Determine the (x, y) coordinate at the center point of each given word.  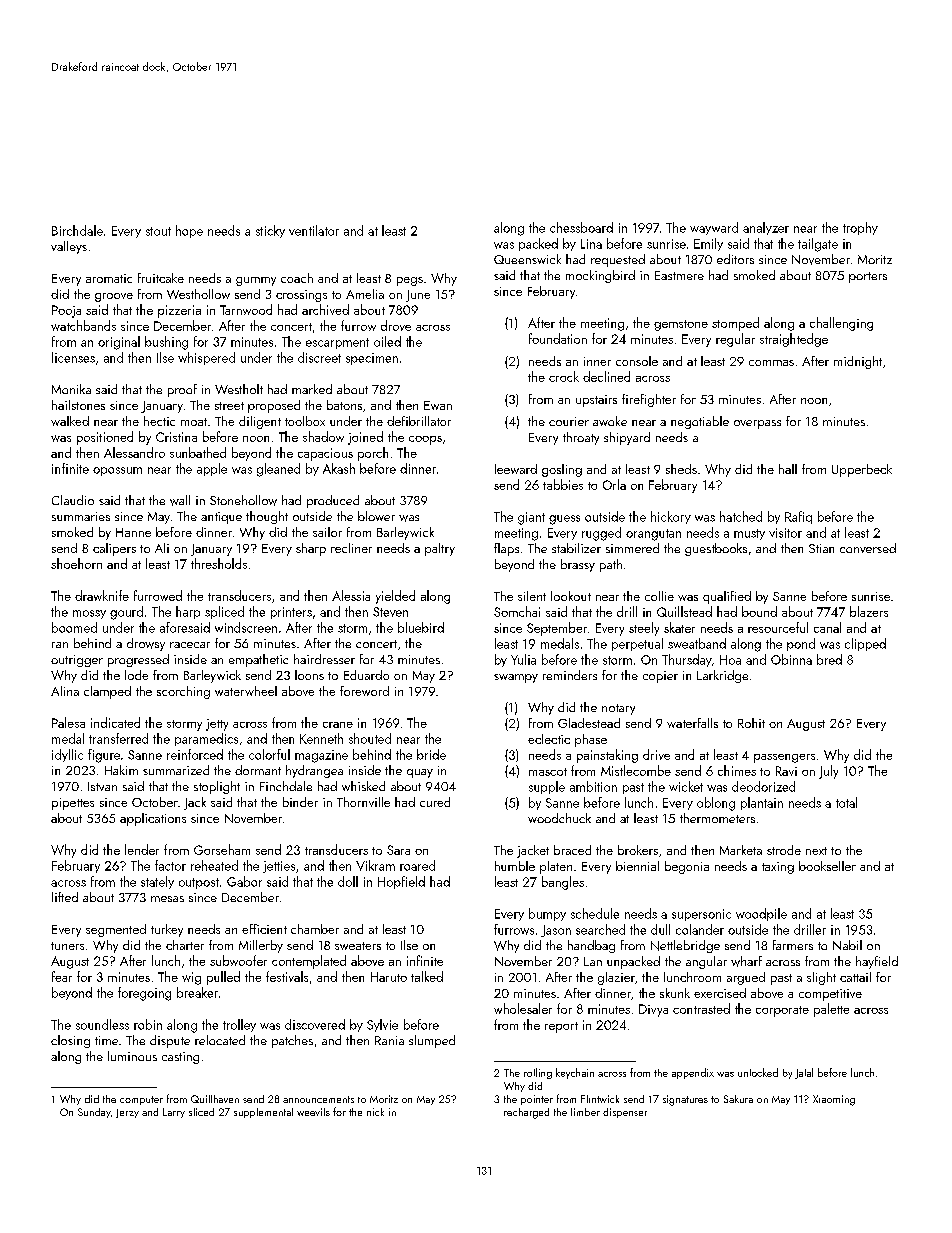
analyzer (766, 228)
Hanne (133, 532)
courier (569, 421)
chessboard (581, 227)
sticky (270, 231)
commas (771, 363)
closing (70, 1041)
